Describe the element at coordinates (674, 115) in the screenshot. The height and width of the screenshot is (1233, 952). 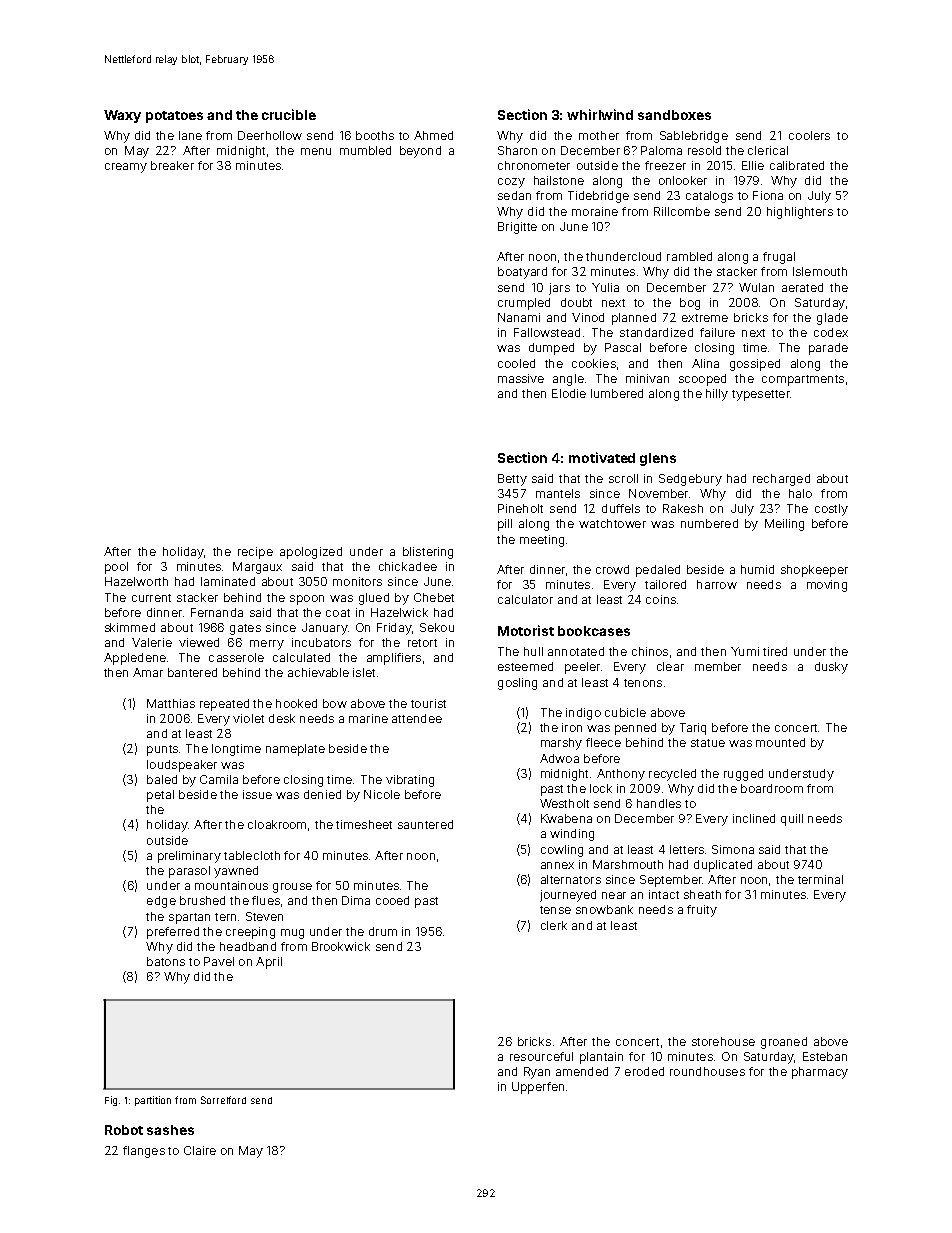
I see `sandboxes` at that location.
